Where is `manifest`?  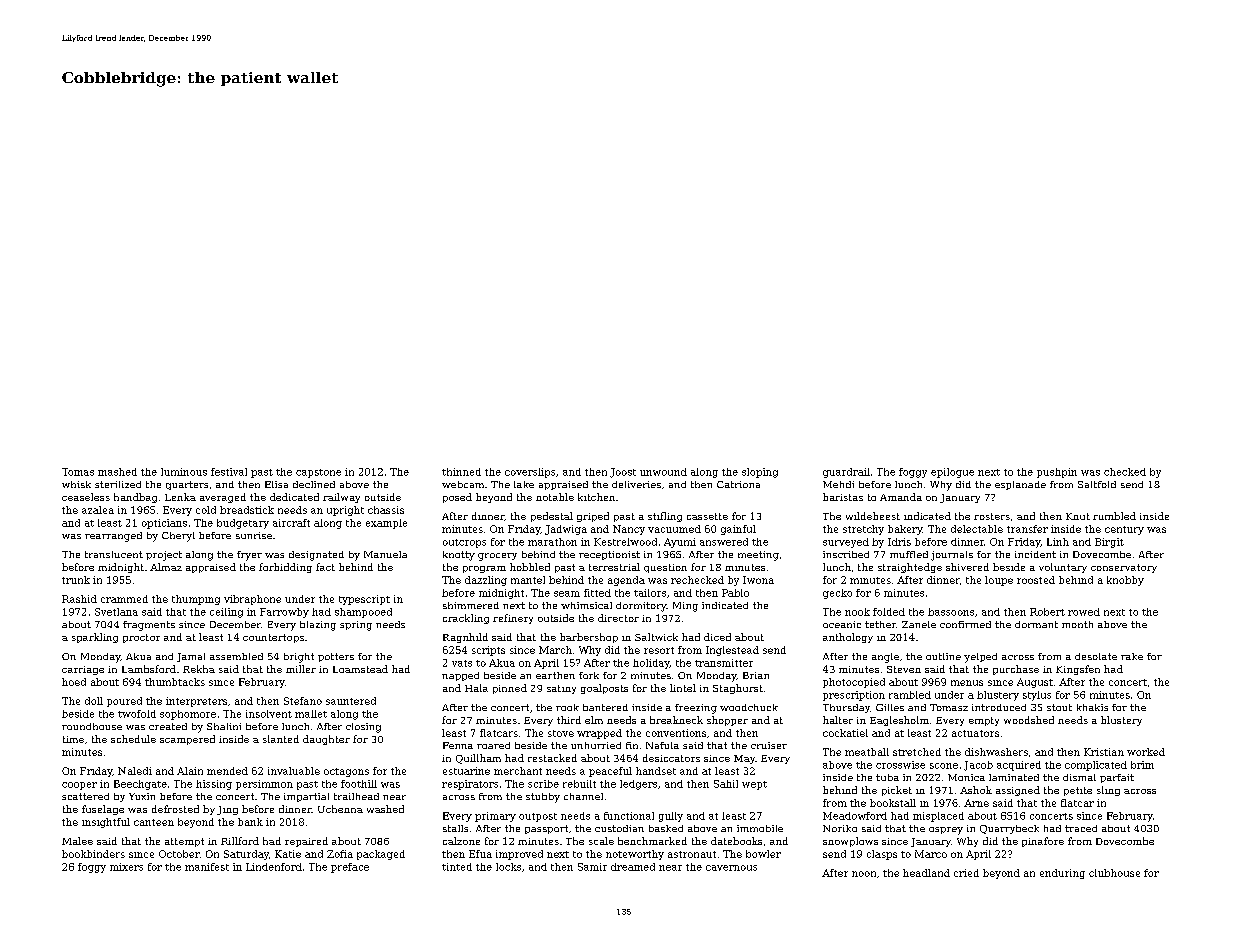 manifest is located at coordinates (207, 867).
